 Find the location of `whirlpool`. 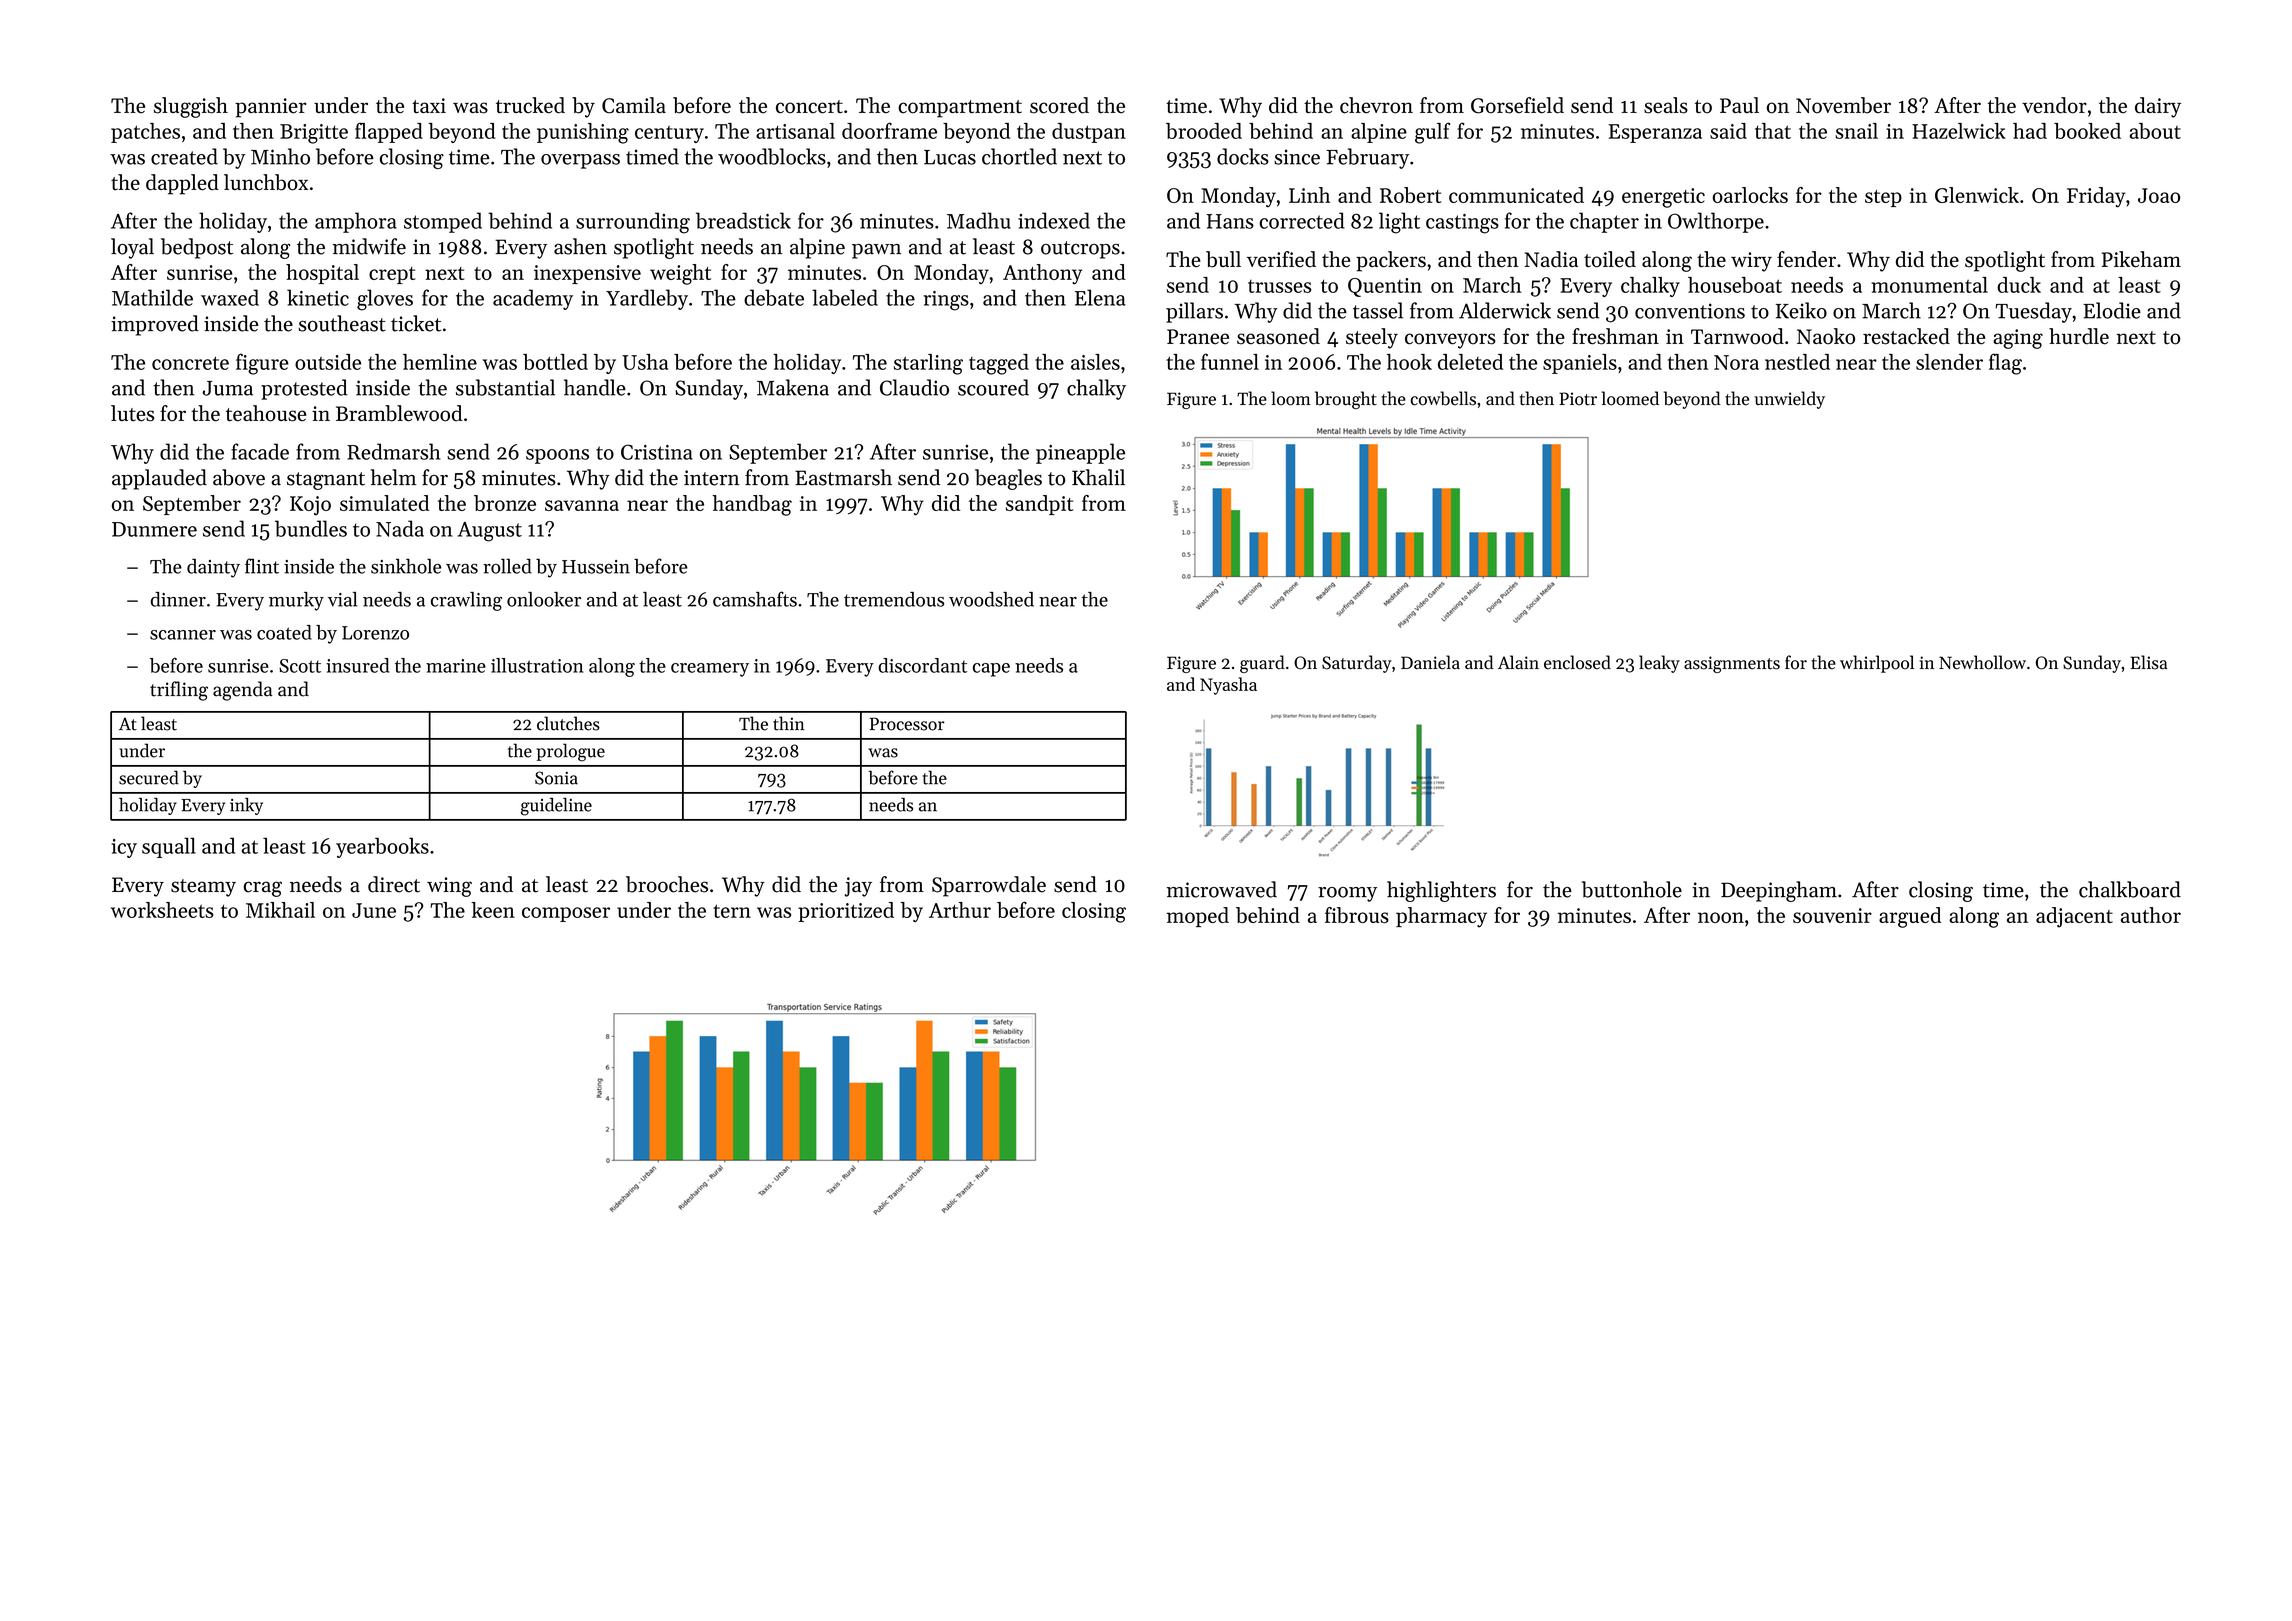

whirlpool is located at coordinates (1877, 664).
